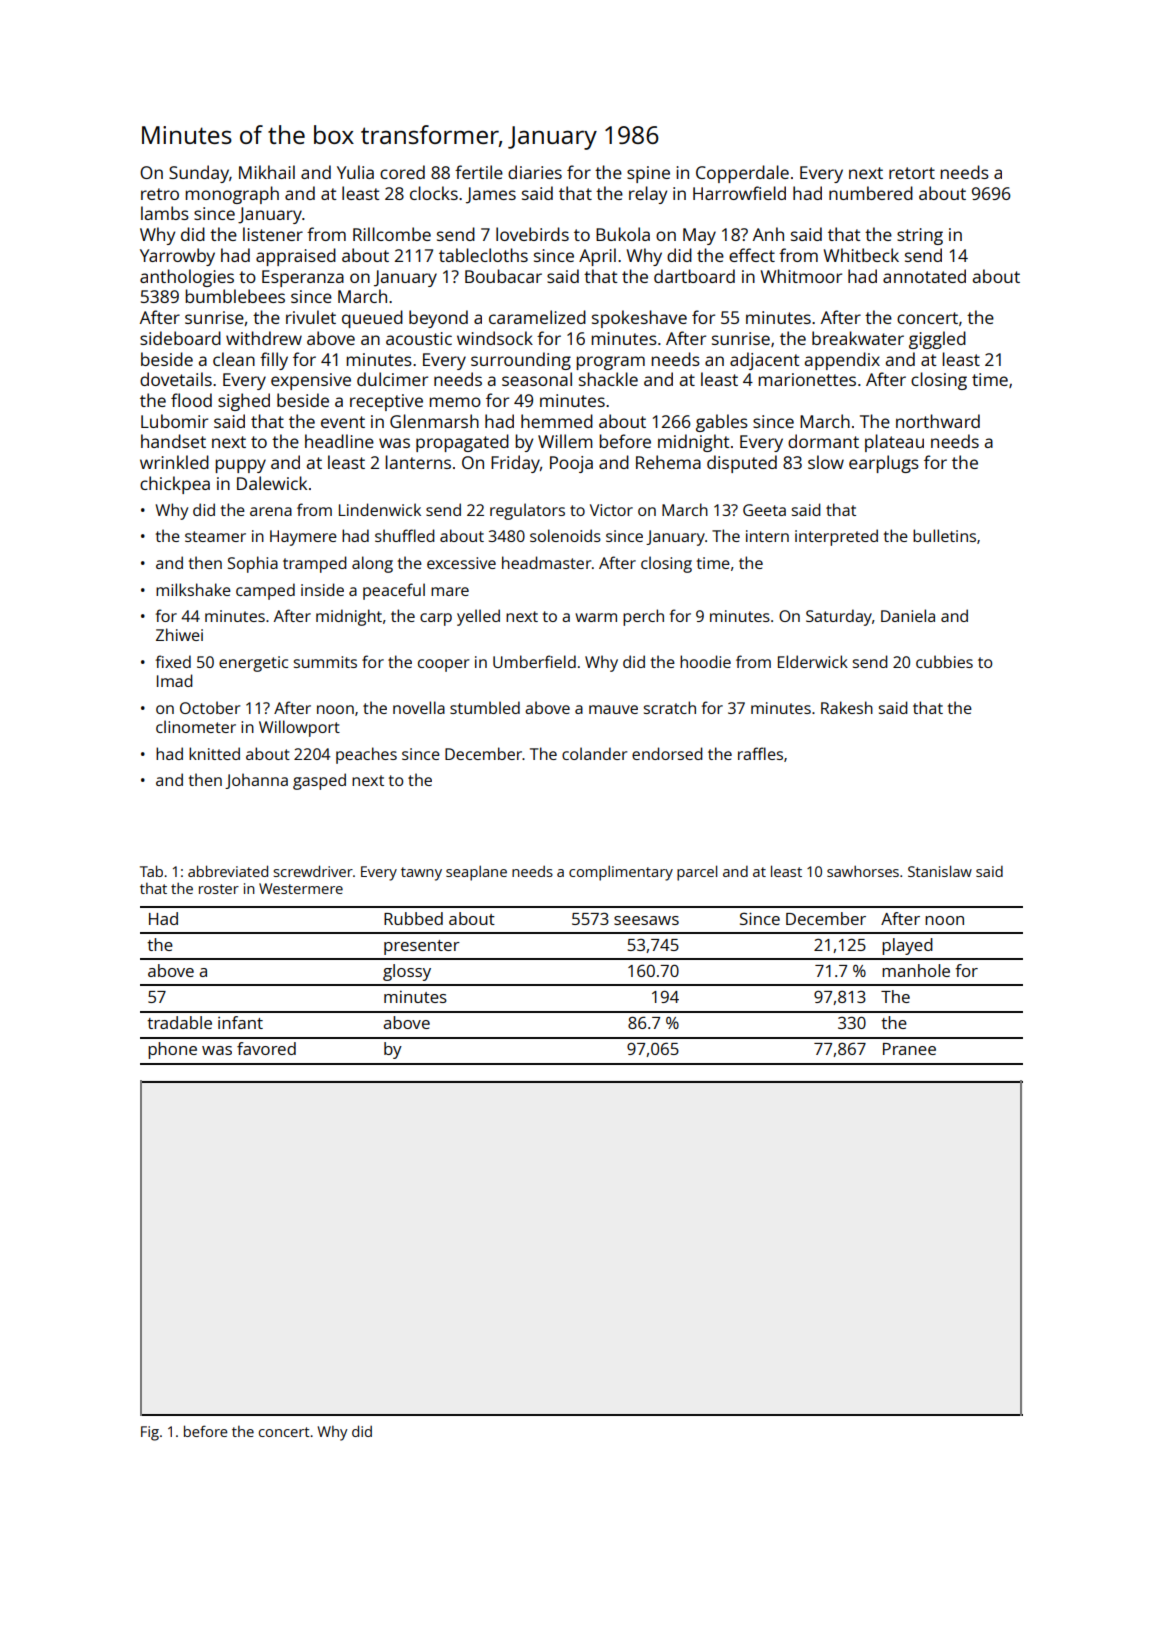 The height and width of the screenshot is (1644, 1162). What do you see at coordinates (823, 441) in the screenshot?
I see `dormant` at bounding box center [823, 441].
